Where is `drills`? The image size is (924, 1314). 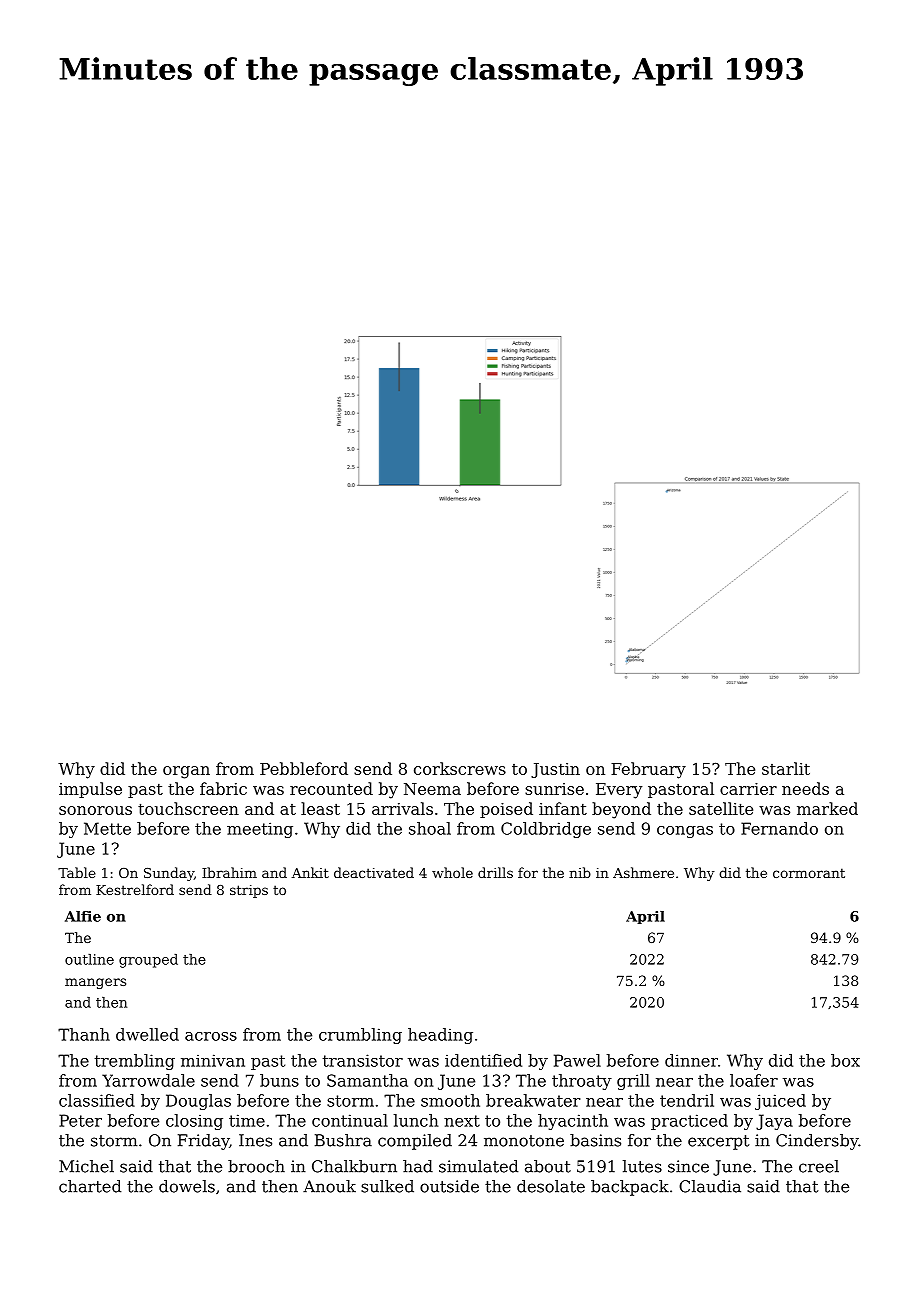
drills is located at coordinates (495, 872).
